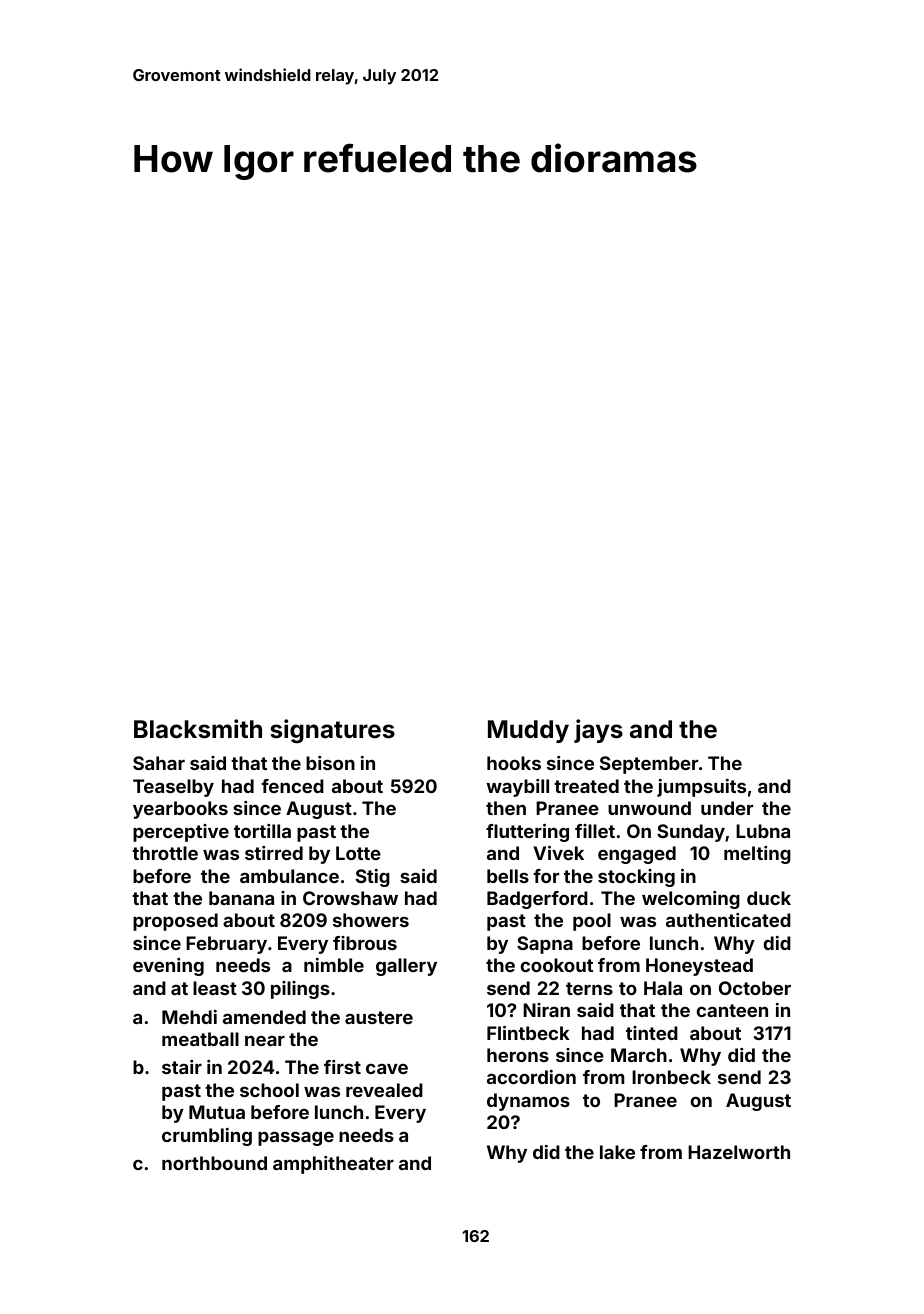 Image resolution: width=924 pixels, height=1314 pixels. What do you see at coordinates (217, 1112) in the image?
I see `Mutua` at bounding box center [217, 1112].
